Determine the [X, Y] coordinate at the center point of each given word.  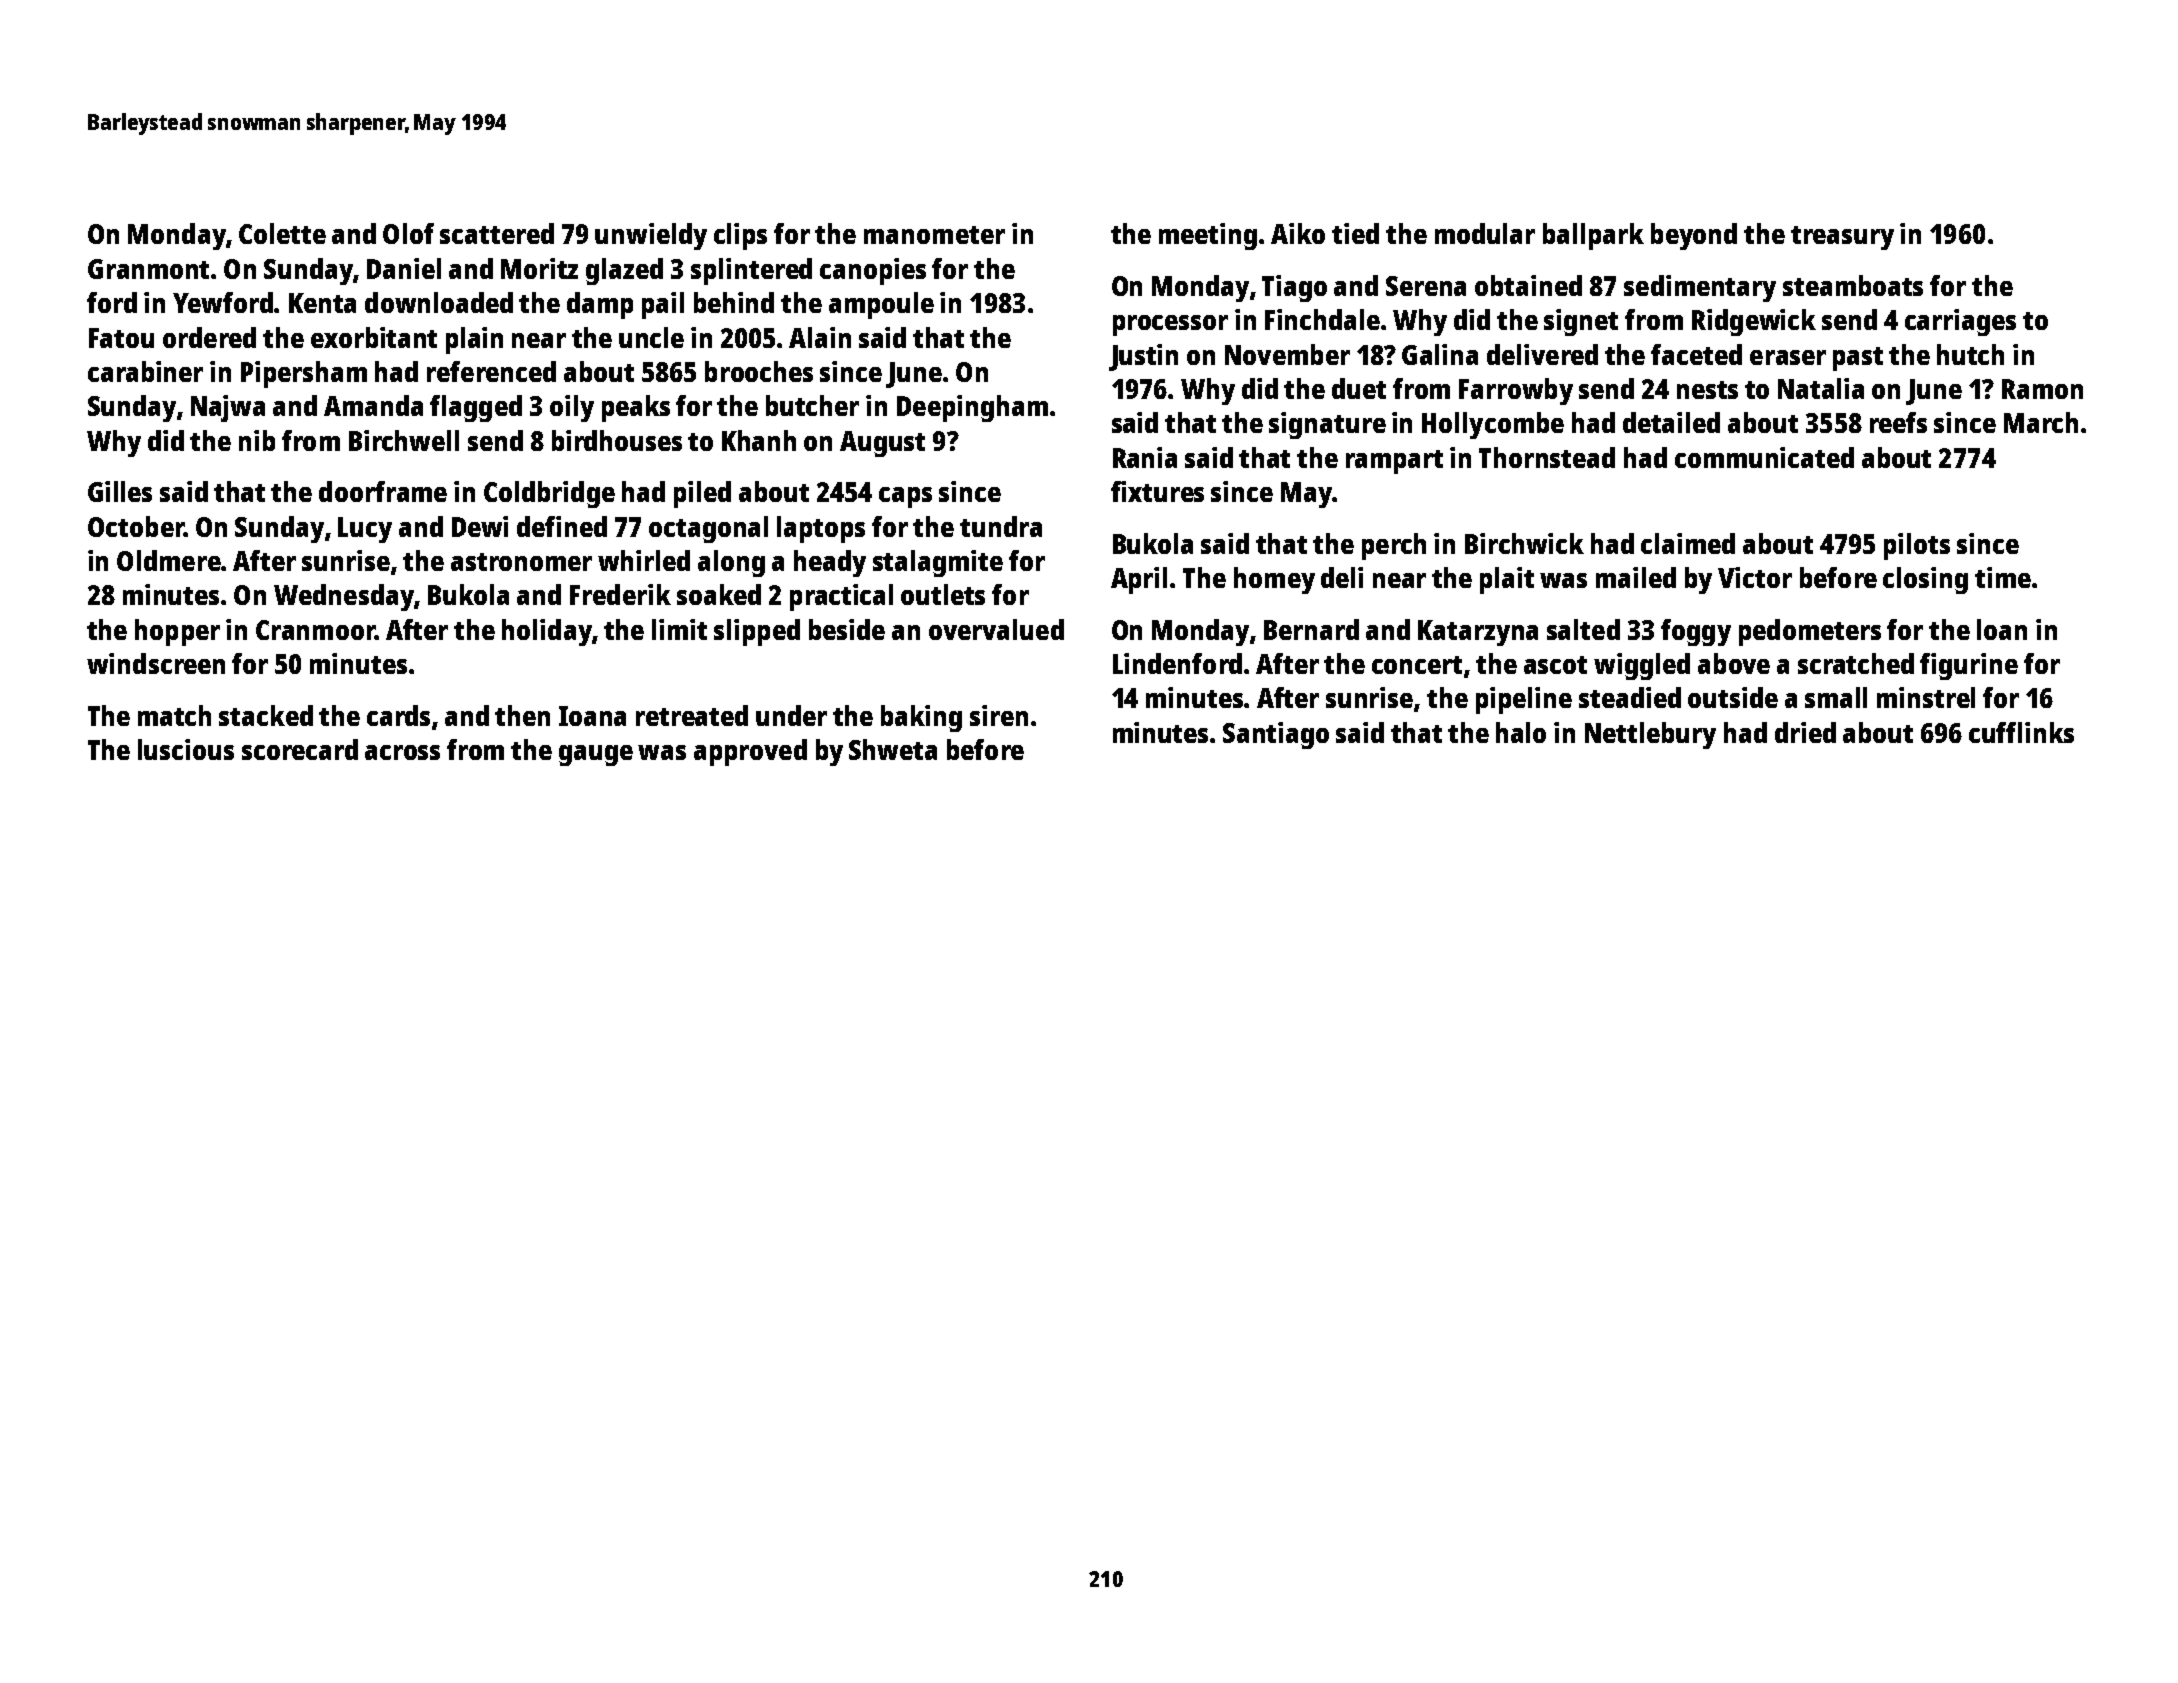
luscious [186, 749]
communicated [1764, 457]
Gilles [120, 491]
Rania [1145, 457]
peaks [636, 408]
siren [999, 715]
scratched [1856, 663]
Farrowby [1516, 391]
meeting [1208, 236]
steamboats [1853, 285]
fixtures [1157, 491]
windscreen [156, 663]
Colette [282, 233]
